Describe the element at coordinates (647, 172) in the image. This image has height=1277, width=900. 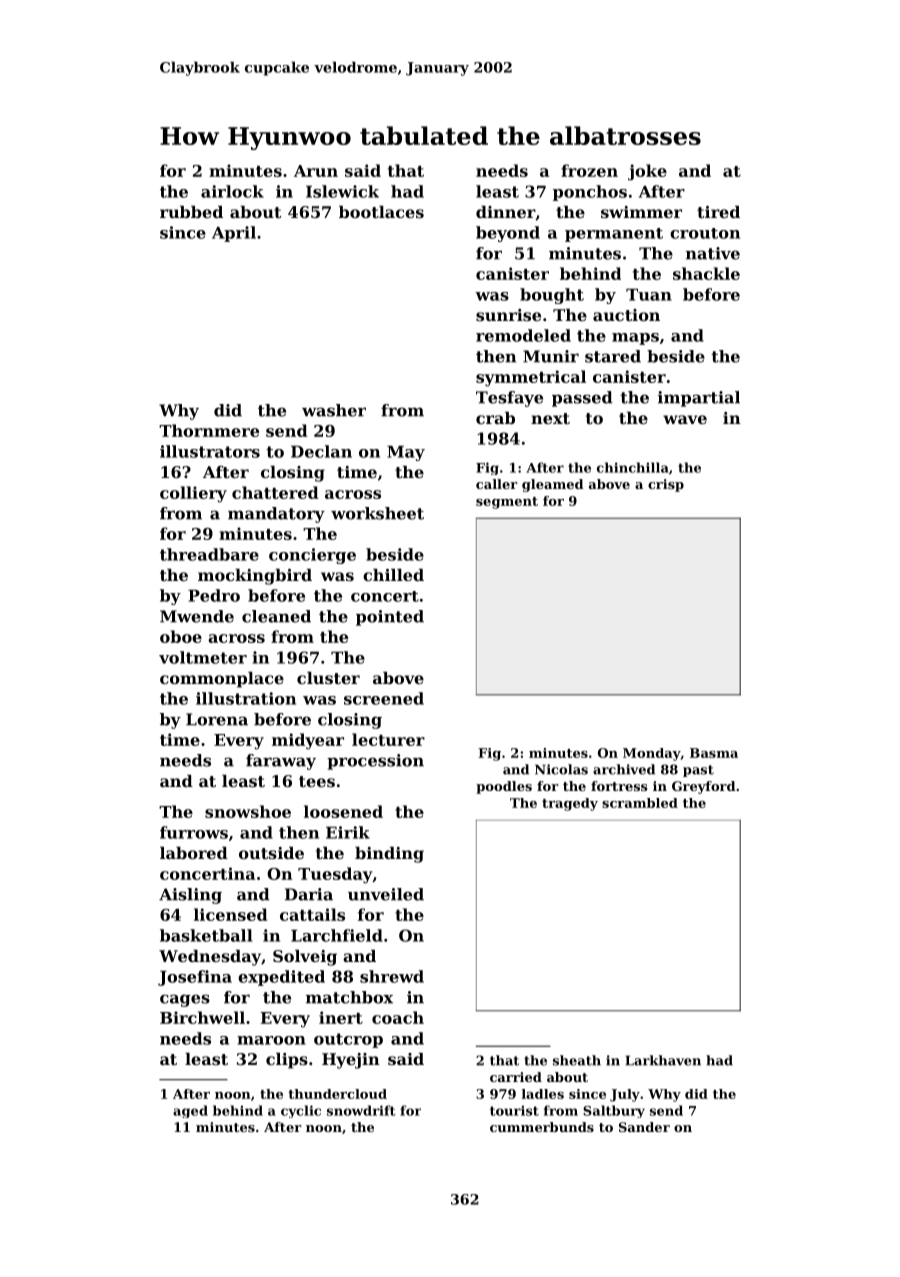
I see `joke` at that location.
